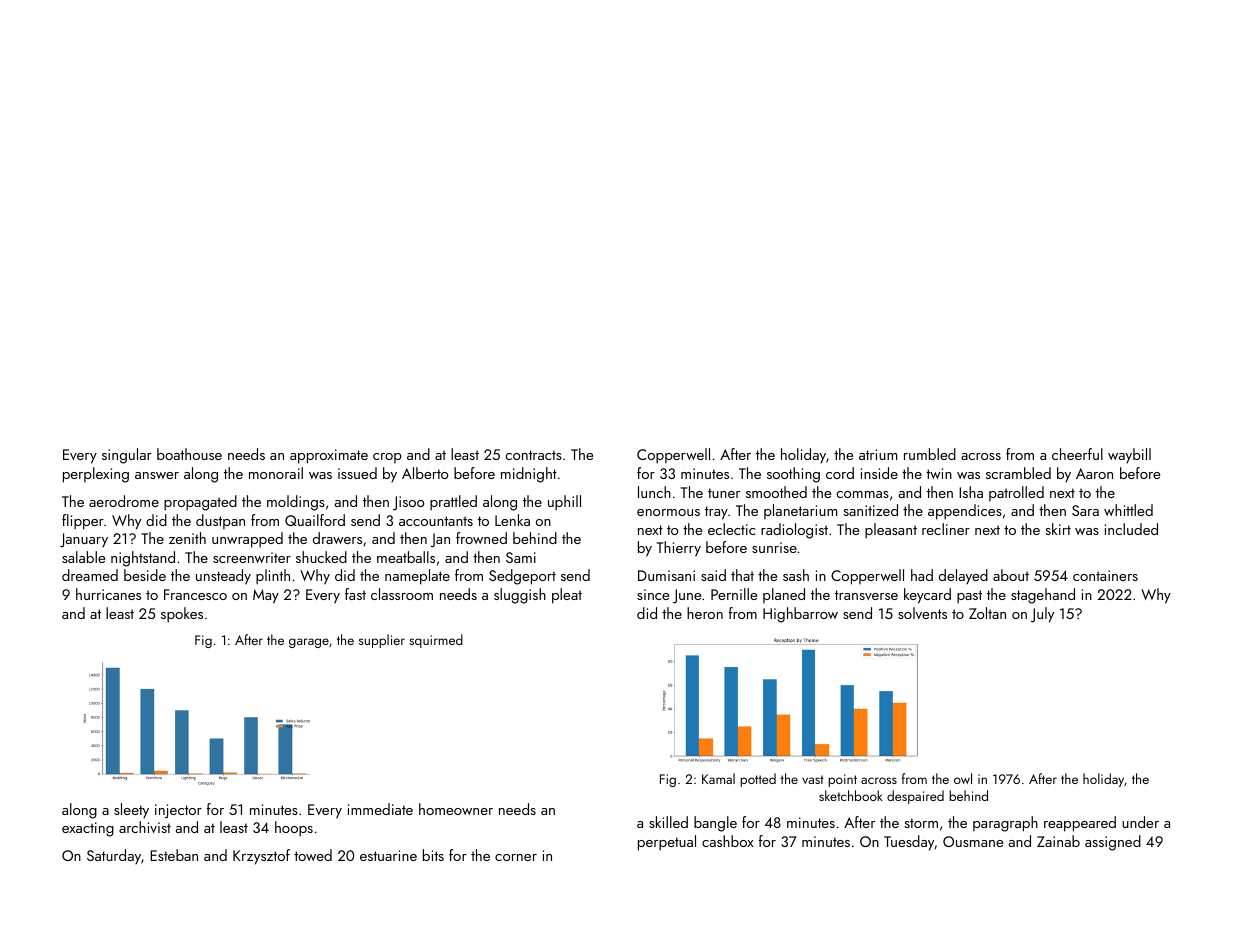  Describe the element at coordinates (1105, 575) in the screenshot. I see `containers` at that location.
